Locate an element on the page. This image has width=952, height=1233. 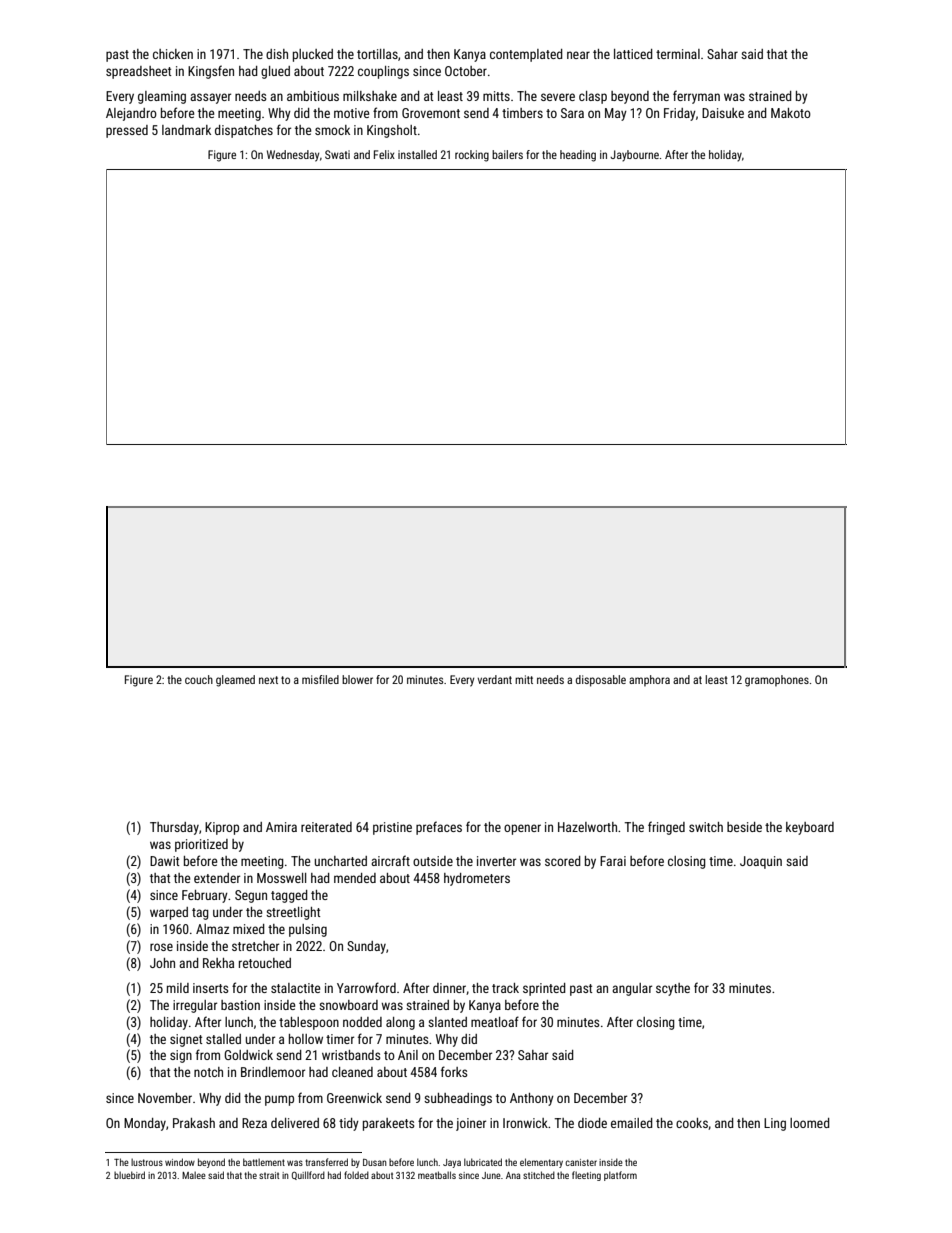
blower is located at coordinates (357, 679).
